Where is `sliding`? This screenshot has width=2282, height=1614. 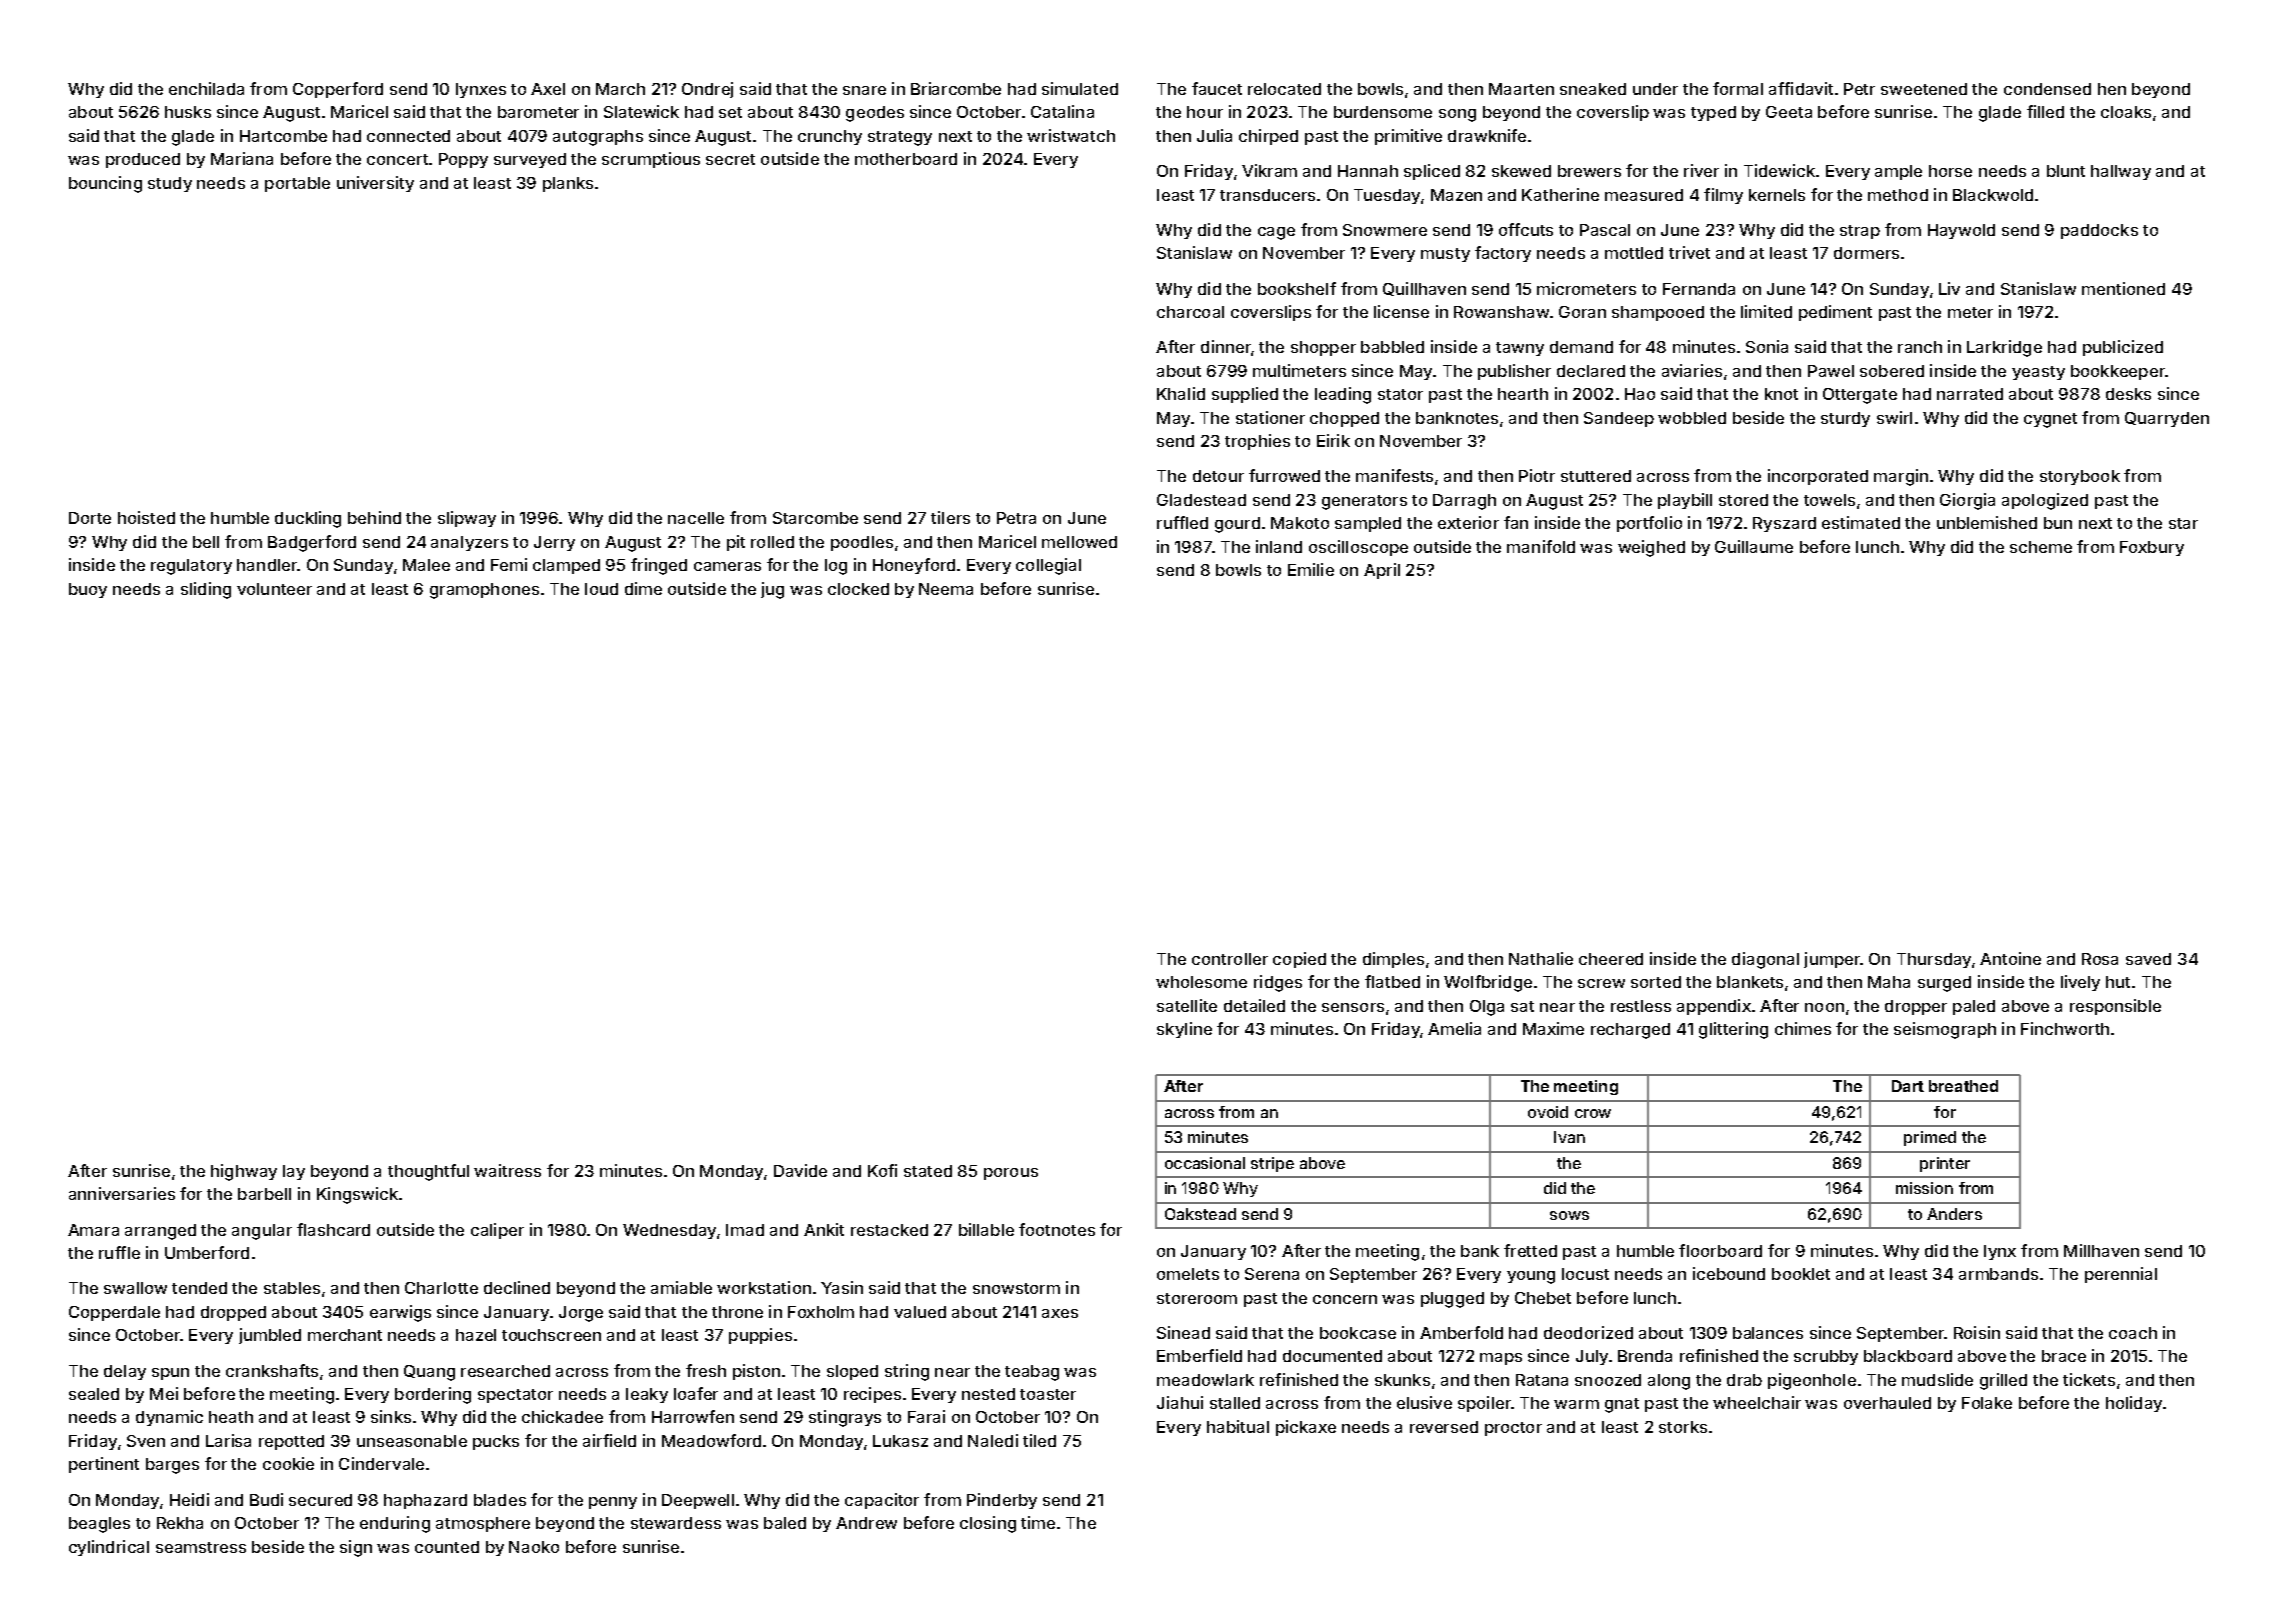 sliding is located at coordinates (206, 590).
